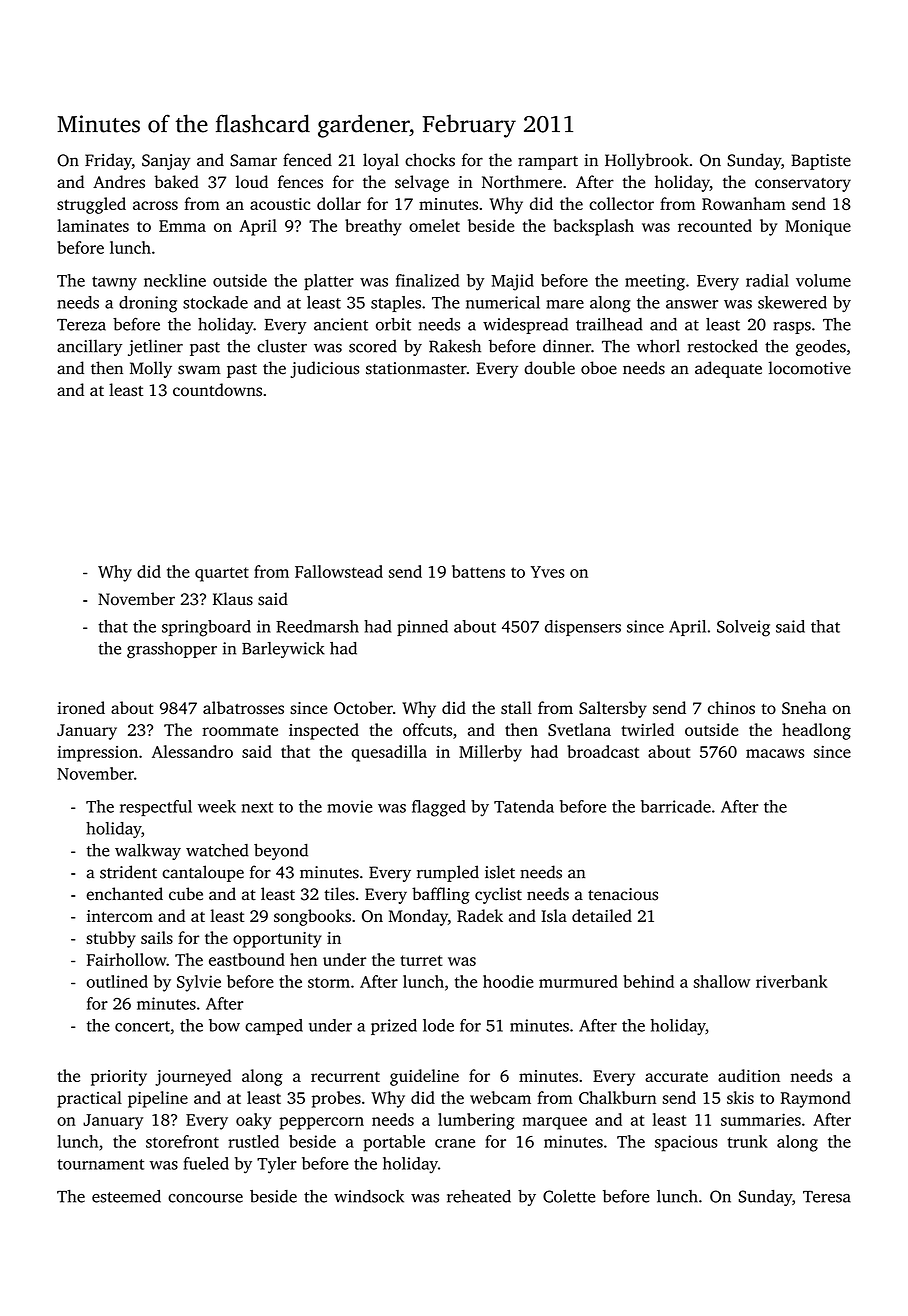  I want to click on stationmaster, so click(416, 368).
